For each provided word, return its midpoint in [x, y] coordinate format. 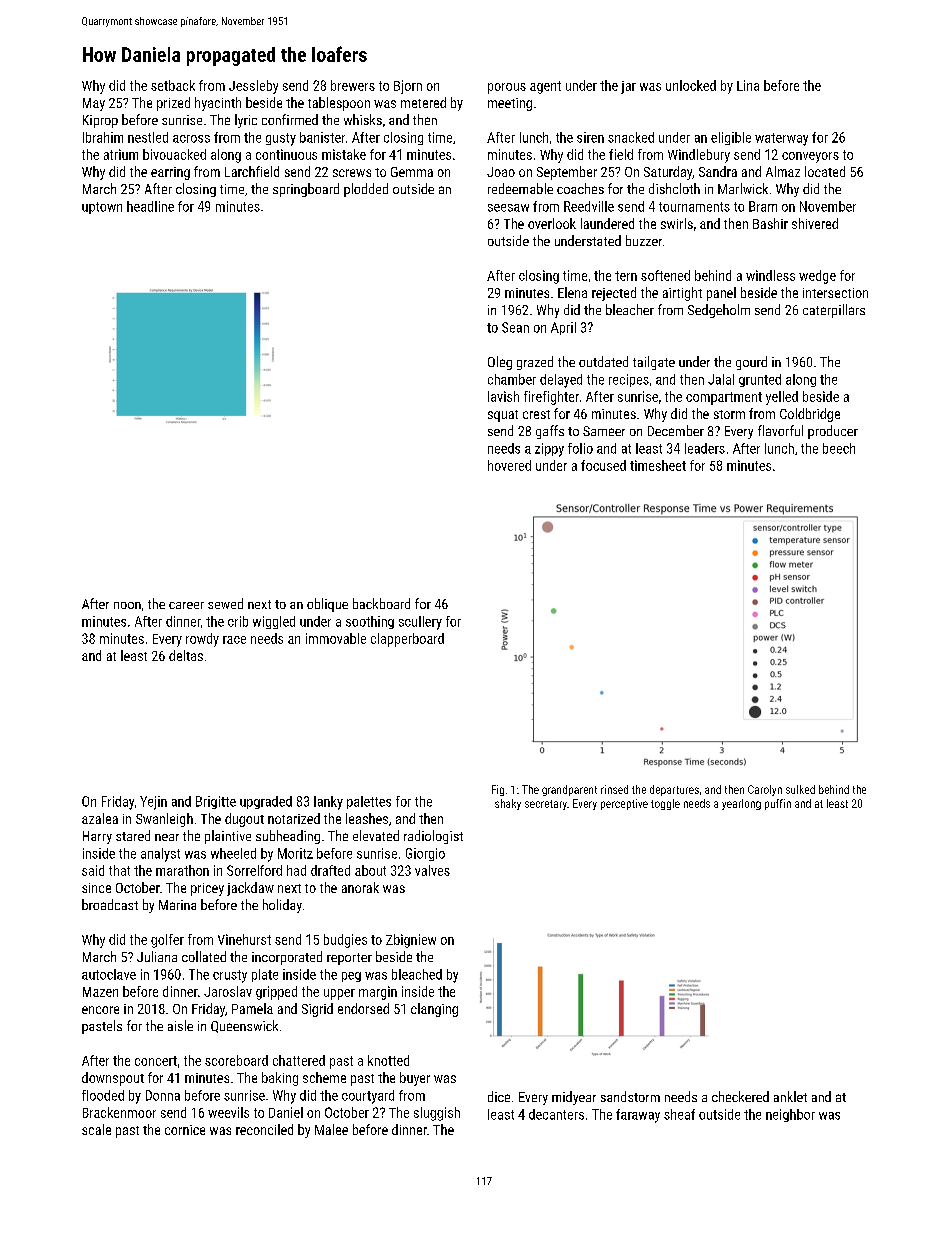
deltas [186, 655]
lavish [503, 396]
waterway [781, 139]
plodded [366, 190]
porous [507, 88]
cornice [185, 1130]
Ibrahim [103, 137]
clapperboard [407, 640]
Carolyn [765, 790]
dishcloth [674, 188]
